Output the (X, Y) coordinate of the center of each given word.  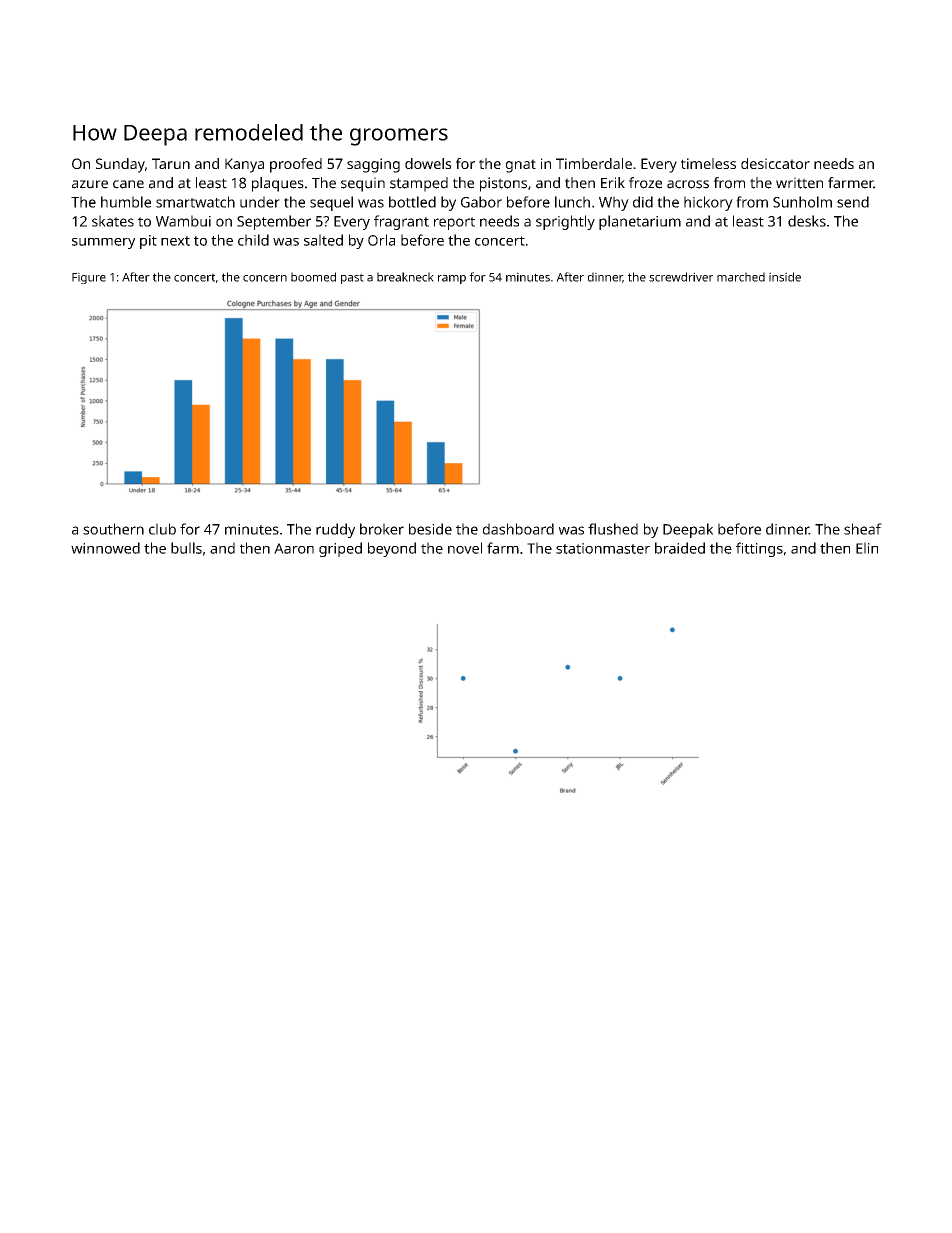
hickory (708, 203)
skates (113, 221)
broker (382, 529)
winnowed (105, 548)
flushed (613, 529)
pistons (503, 184)
